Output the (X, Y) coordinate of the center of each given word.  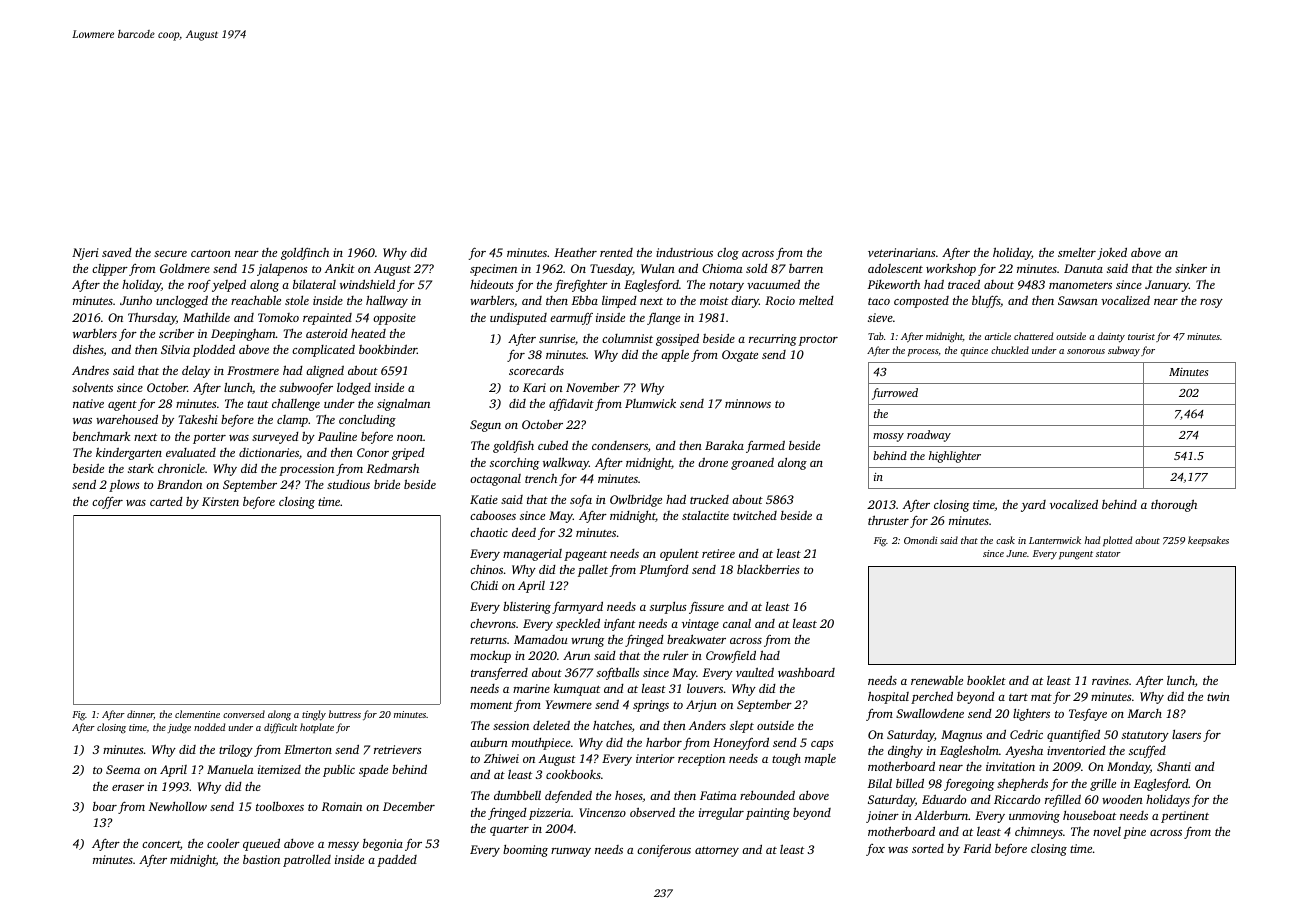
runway (571, 852)
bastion (261, 859)
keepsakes (1208, 541)
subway (1124, 351)
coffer (107, 503)
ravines (1110, 680)
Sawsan (1078, 300)
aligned (325, 371)
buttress (345, 714)
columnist (627, 338)
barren (806, 268)
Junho (136, 300)
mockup (490, 656)
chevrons (493, 623)
